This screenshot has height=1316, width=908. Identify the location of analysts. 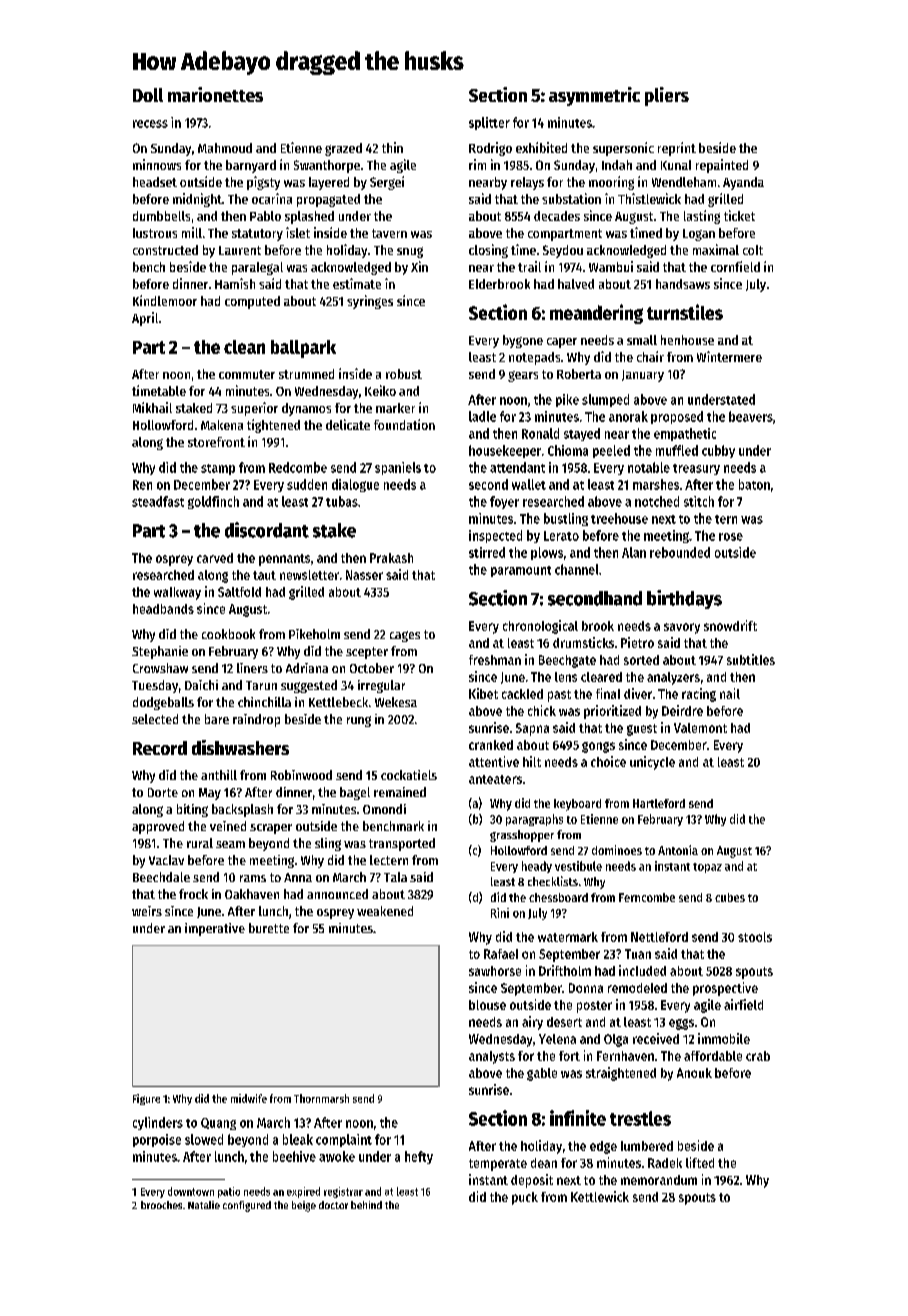
(492, 1057).
